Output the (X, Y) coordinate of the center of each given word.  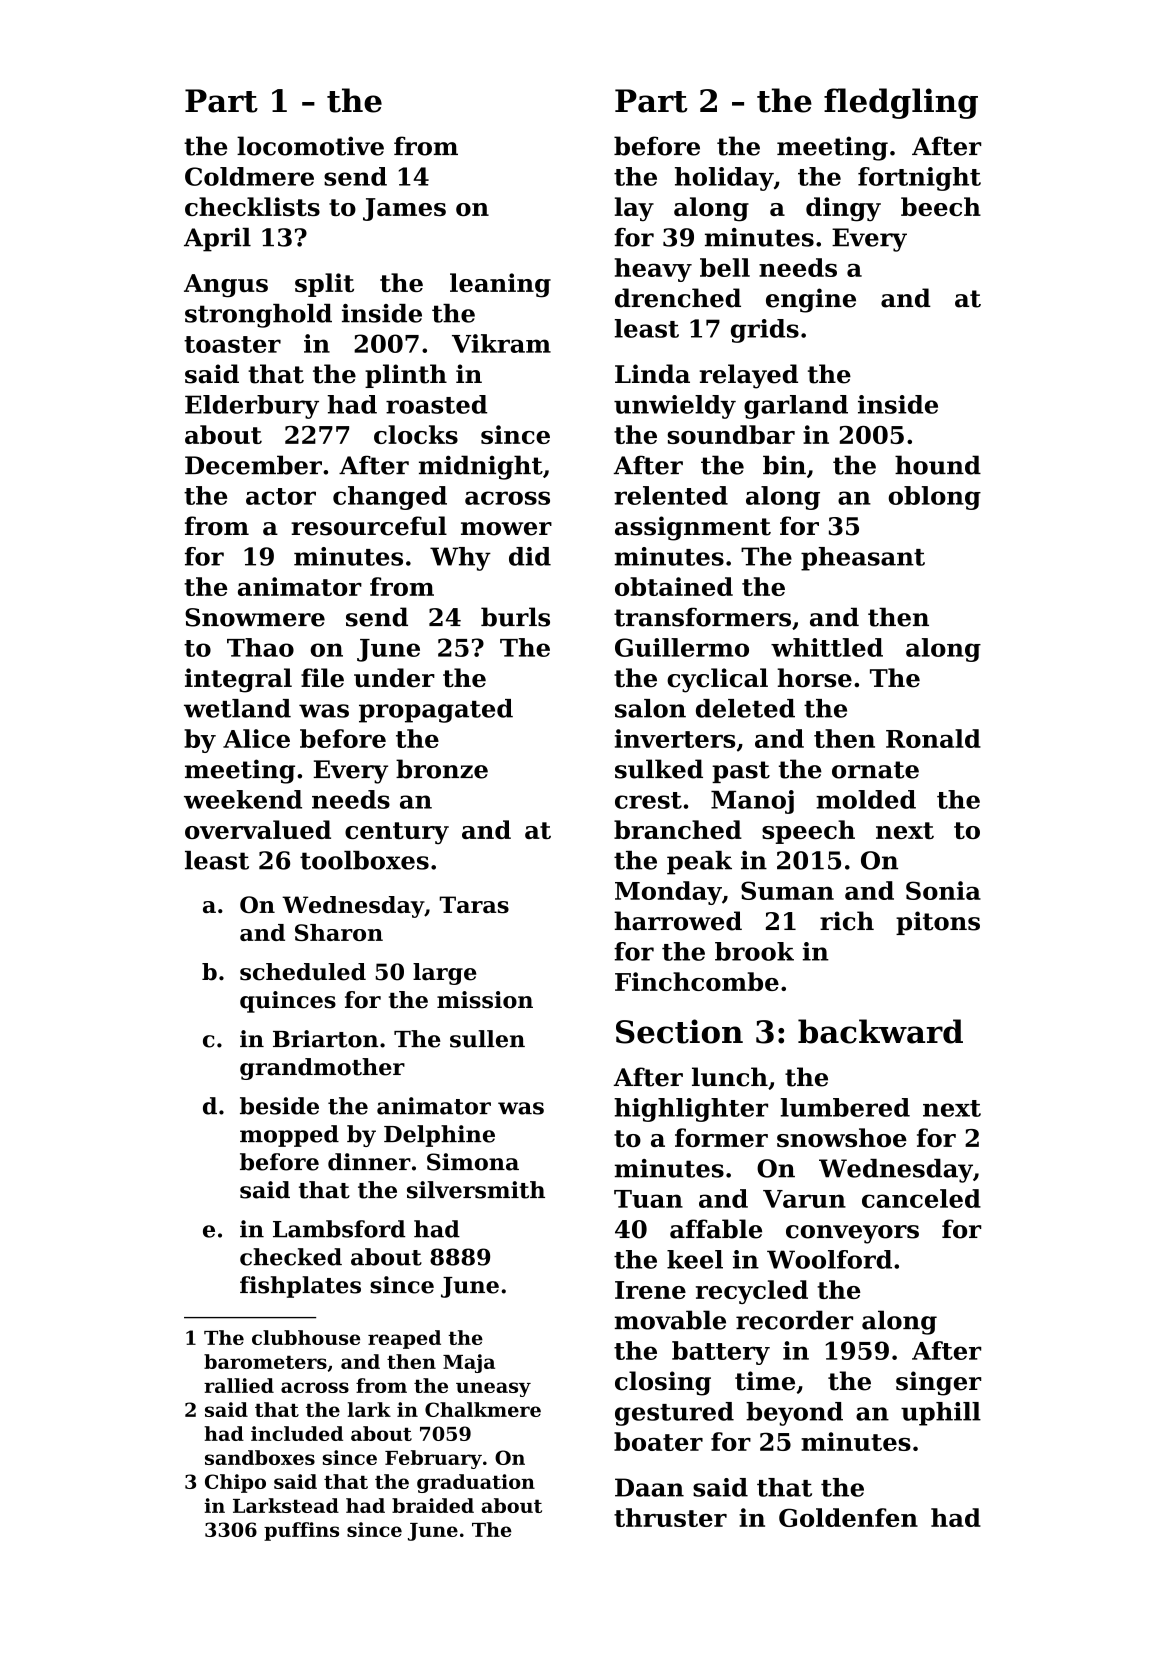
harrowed (678, 921)
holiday (724, 179)
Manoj (752, 802)
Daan (649, 1487)
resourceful (369, 526)
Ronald (933, 738)
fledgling (901, 103)
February (433, 1459)
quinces (288, 1002)
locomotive (310, 146)
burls (515, 617)
